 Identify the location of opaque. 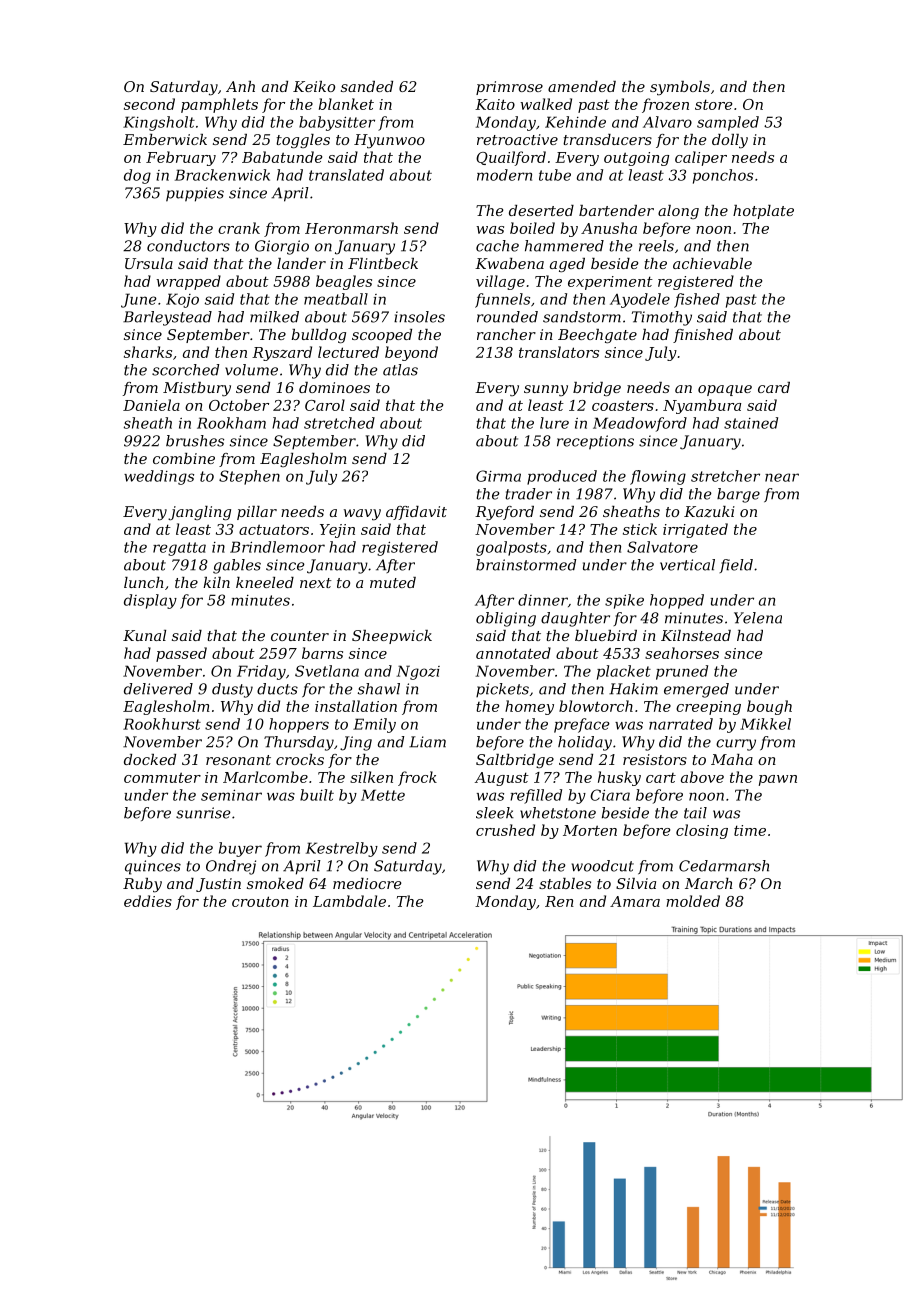
(725, 390).
